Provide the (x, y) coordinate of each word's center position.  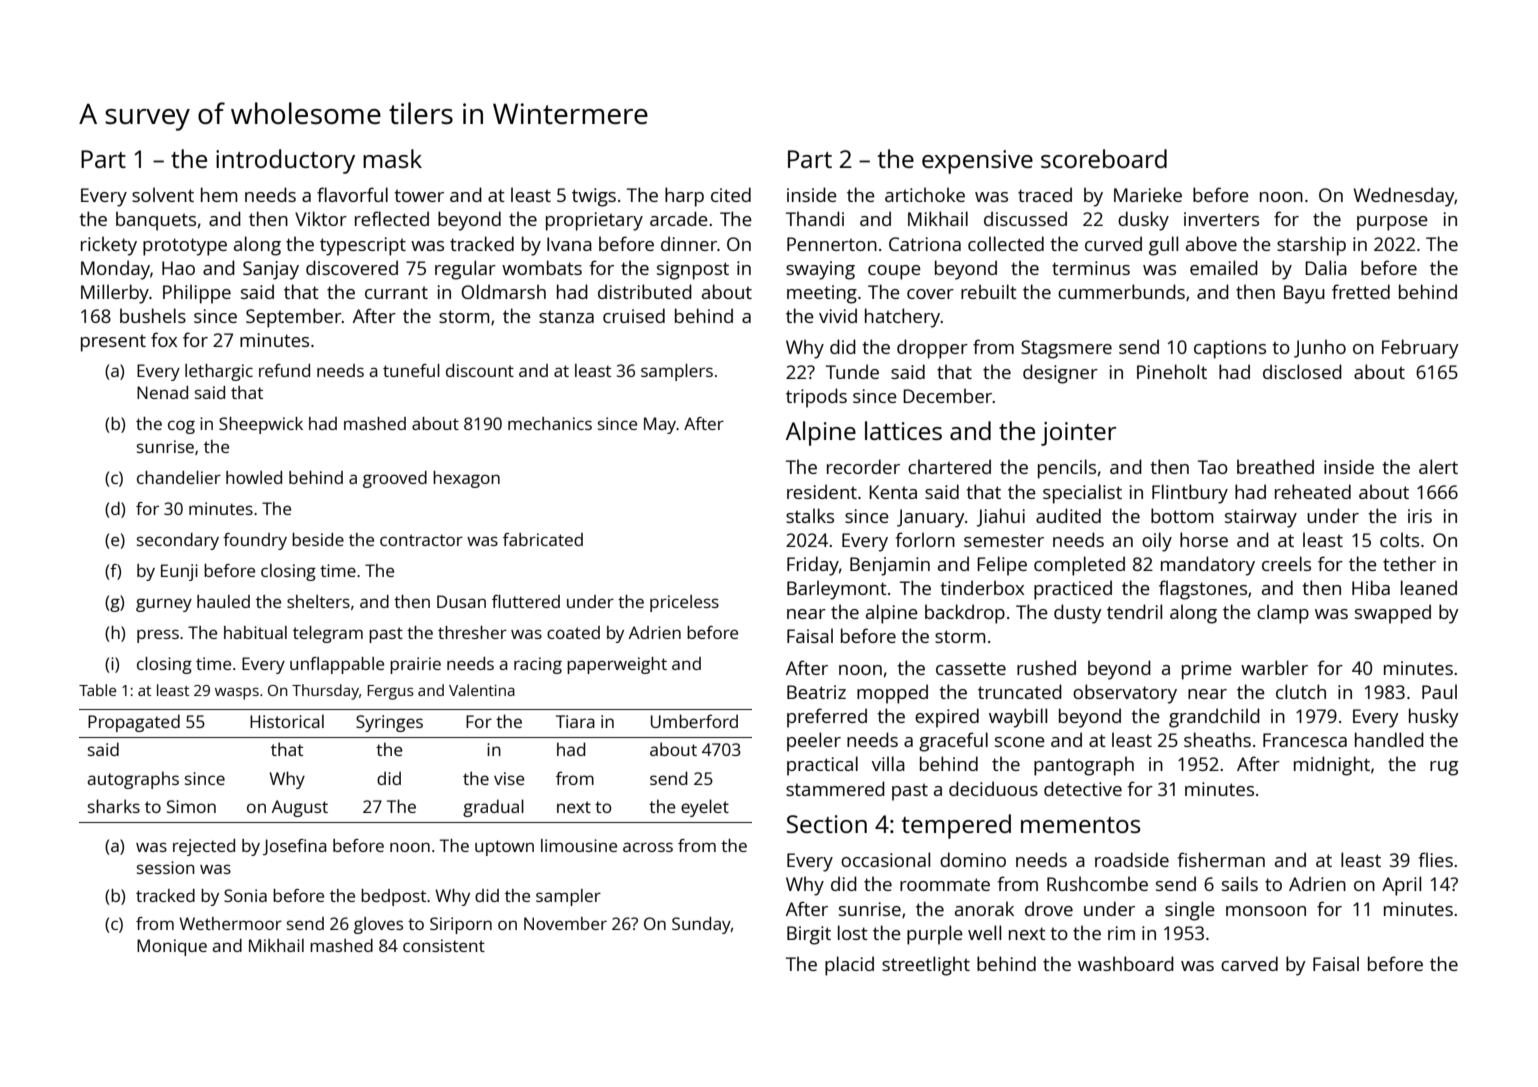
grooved (395, 479)
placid (849, 966)
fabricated (543, 539)
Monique (172, 947)
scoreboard (1104, 158)
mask (392, 158)
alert (1438, 466)
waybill (1018, 718)
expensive (977, 162)
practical (822, 766)
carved (1249, 963)
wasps (237, 693)
